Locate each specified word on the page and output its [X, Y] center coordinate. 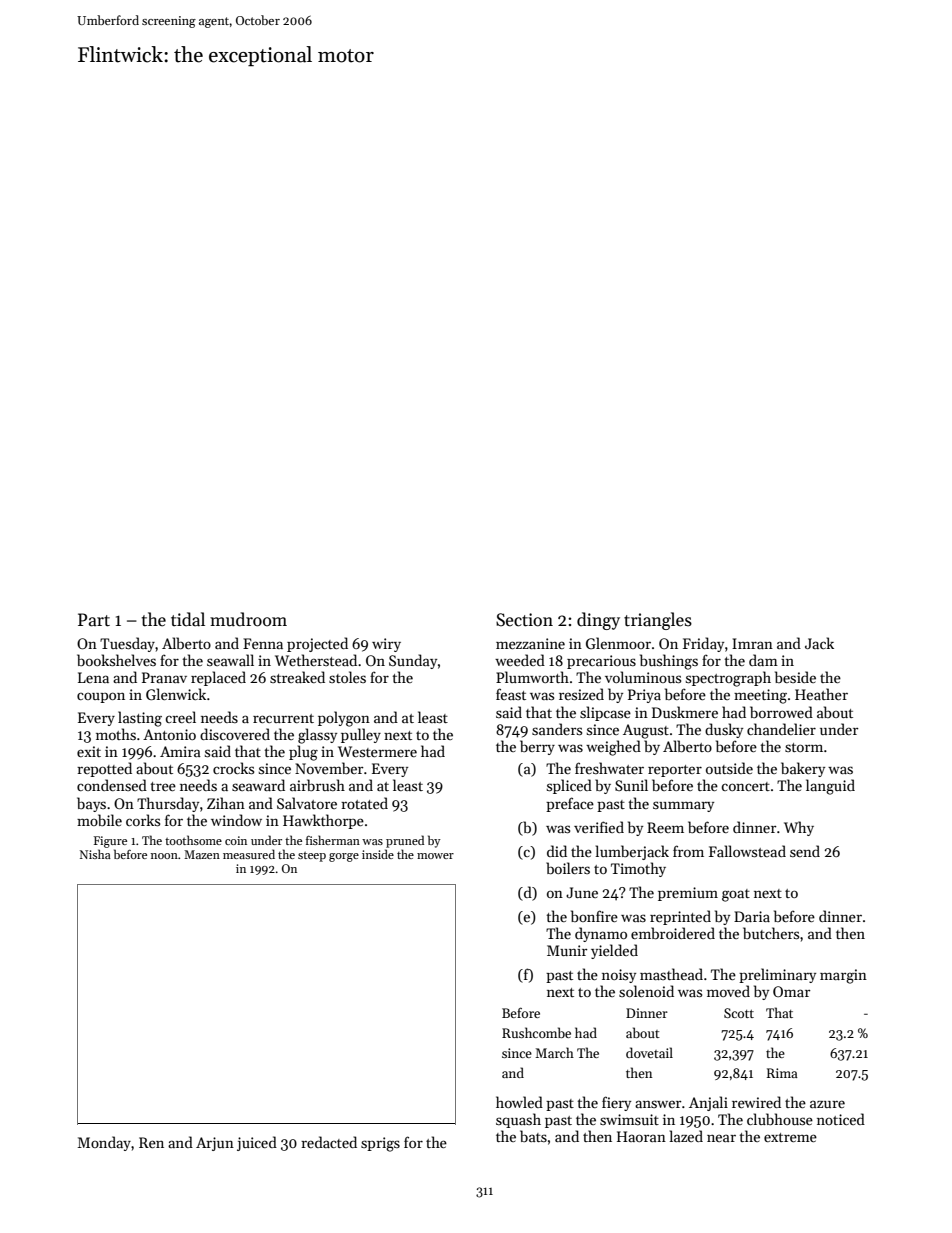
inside [378, 854]
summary [683, 806]
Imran [752, 643]
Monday [104, 1143]
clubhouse [780, 1119]
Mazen [202, 854]
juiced [257, 1143]
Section [524, 620]
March [554, 1052]
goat [736, 895]
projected [317, 644]
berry [537, 747]
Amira [180, 751]
